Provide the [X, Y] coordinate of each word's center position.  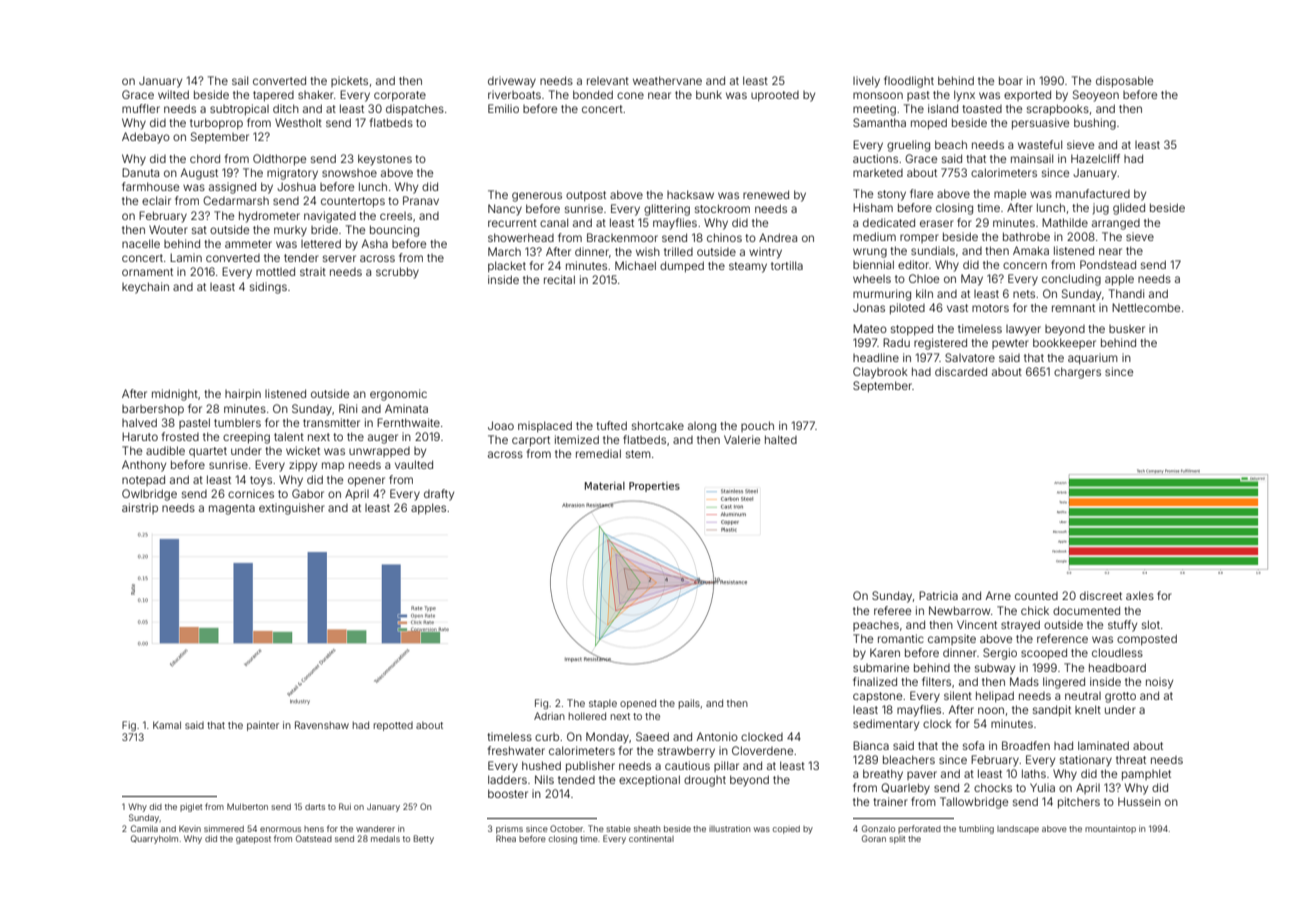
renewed [766, 194]
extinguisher [292, 509]
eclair [156, 200]
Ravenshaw [322, 725]
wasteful [1040, 144]
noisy [1159, 683]
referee [892, 610]
